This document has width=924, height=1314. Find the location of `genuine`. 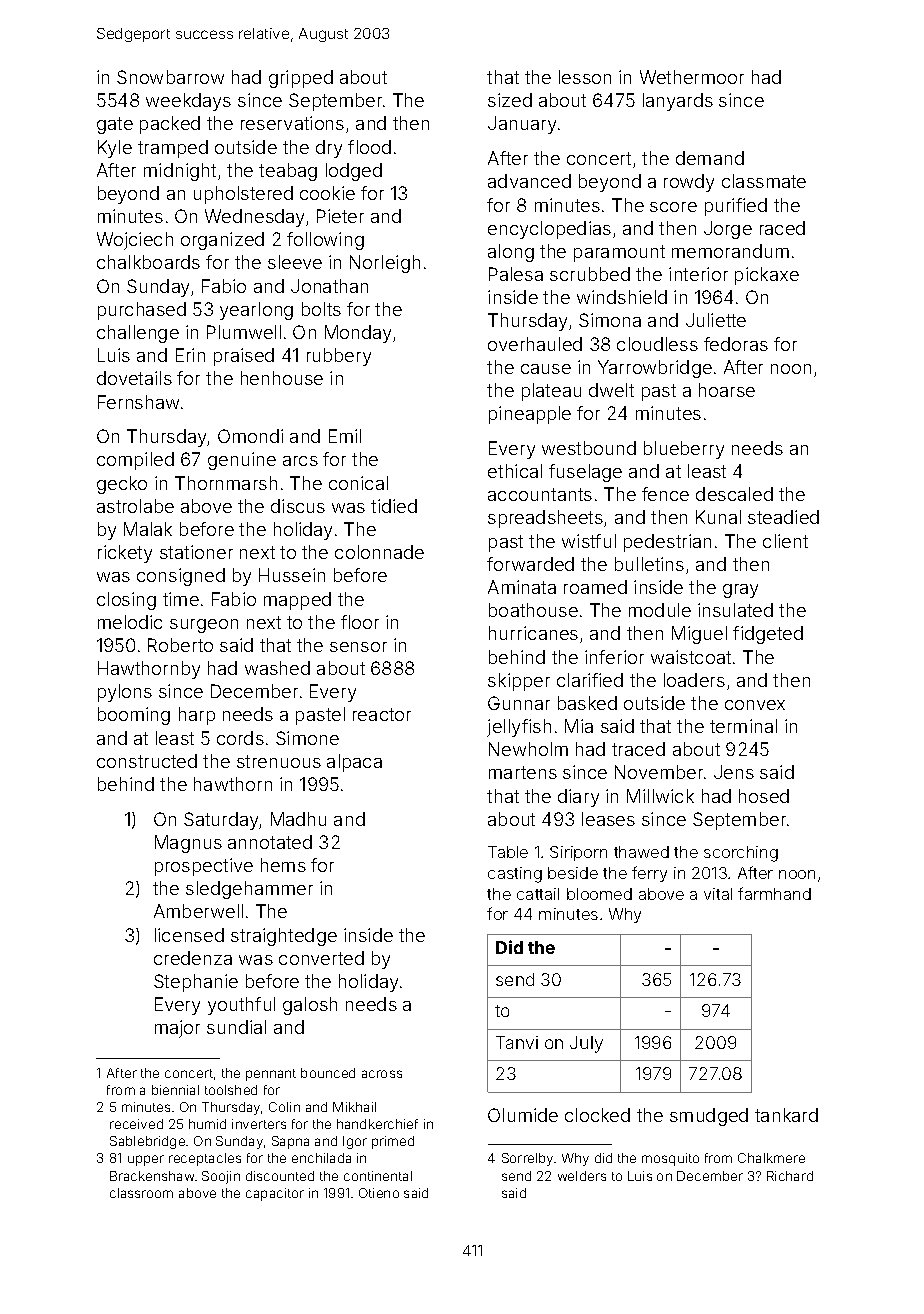

genuine is located at coordinates (242, 461).
